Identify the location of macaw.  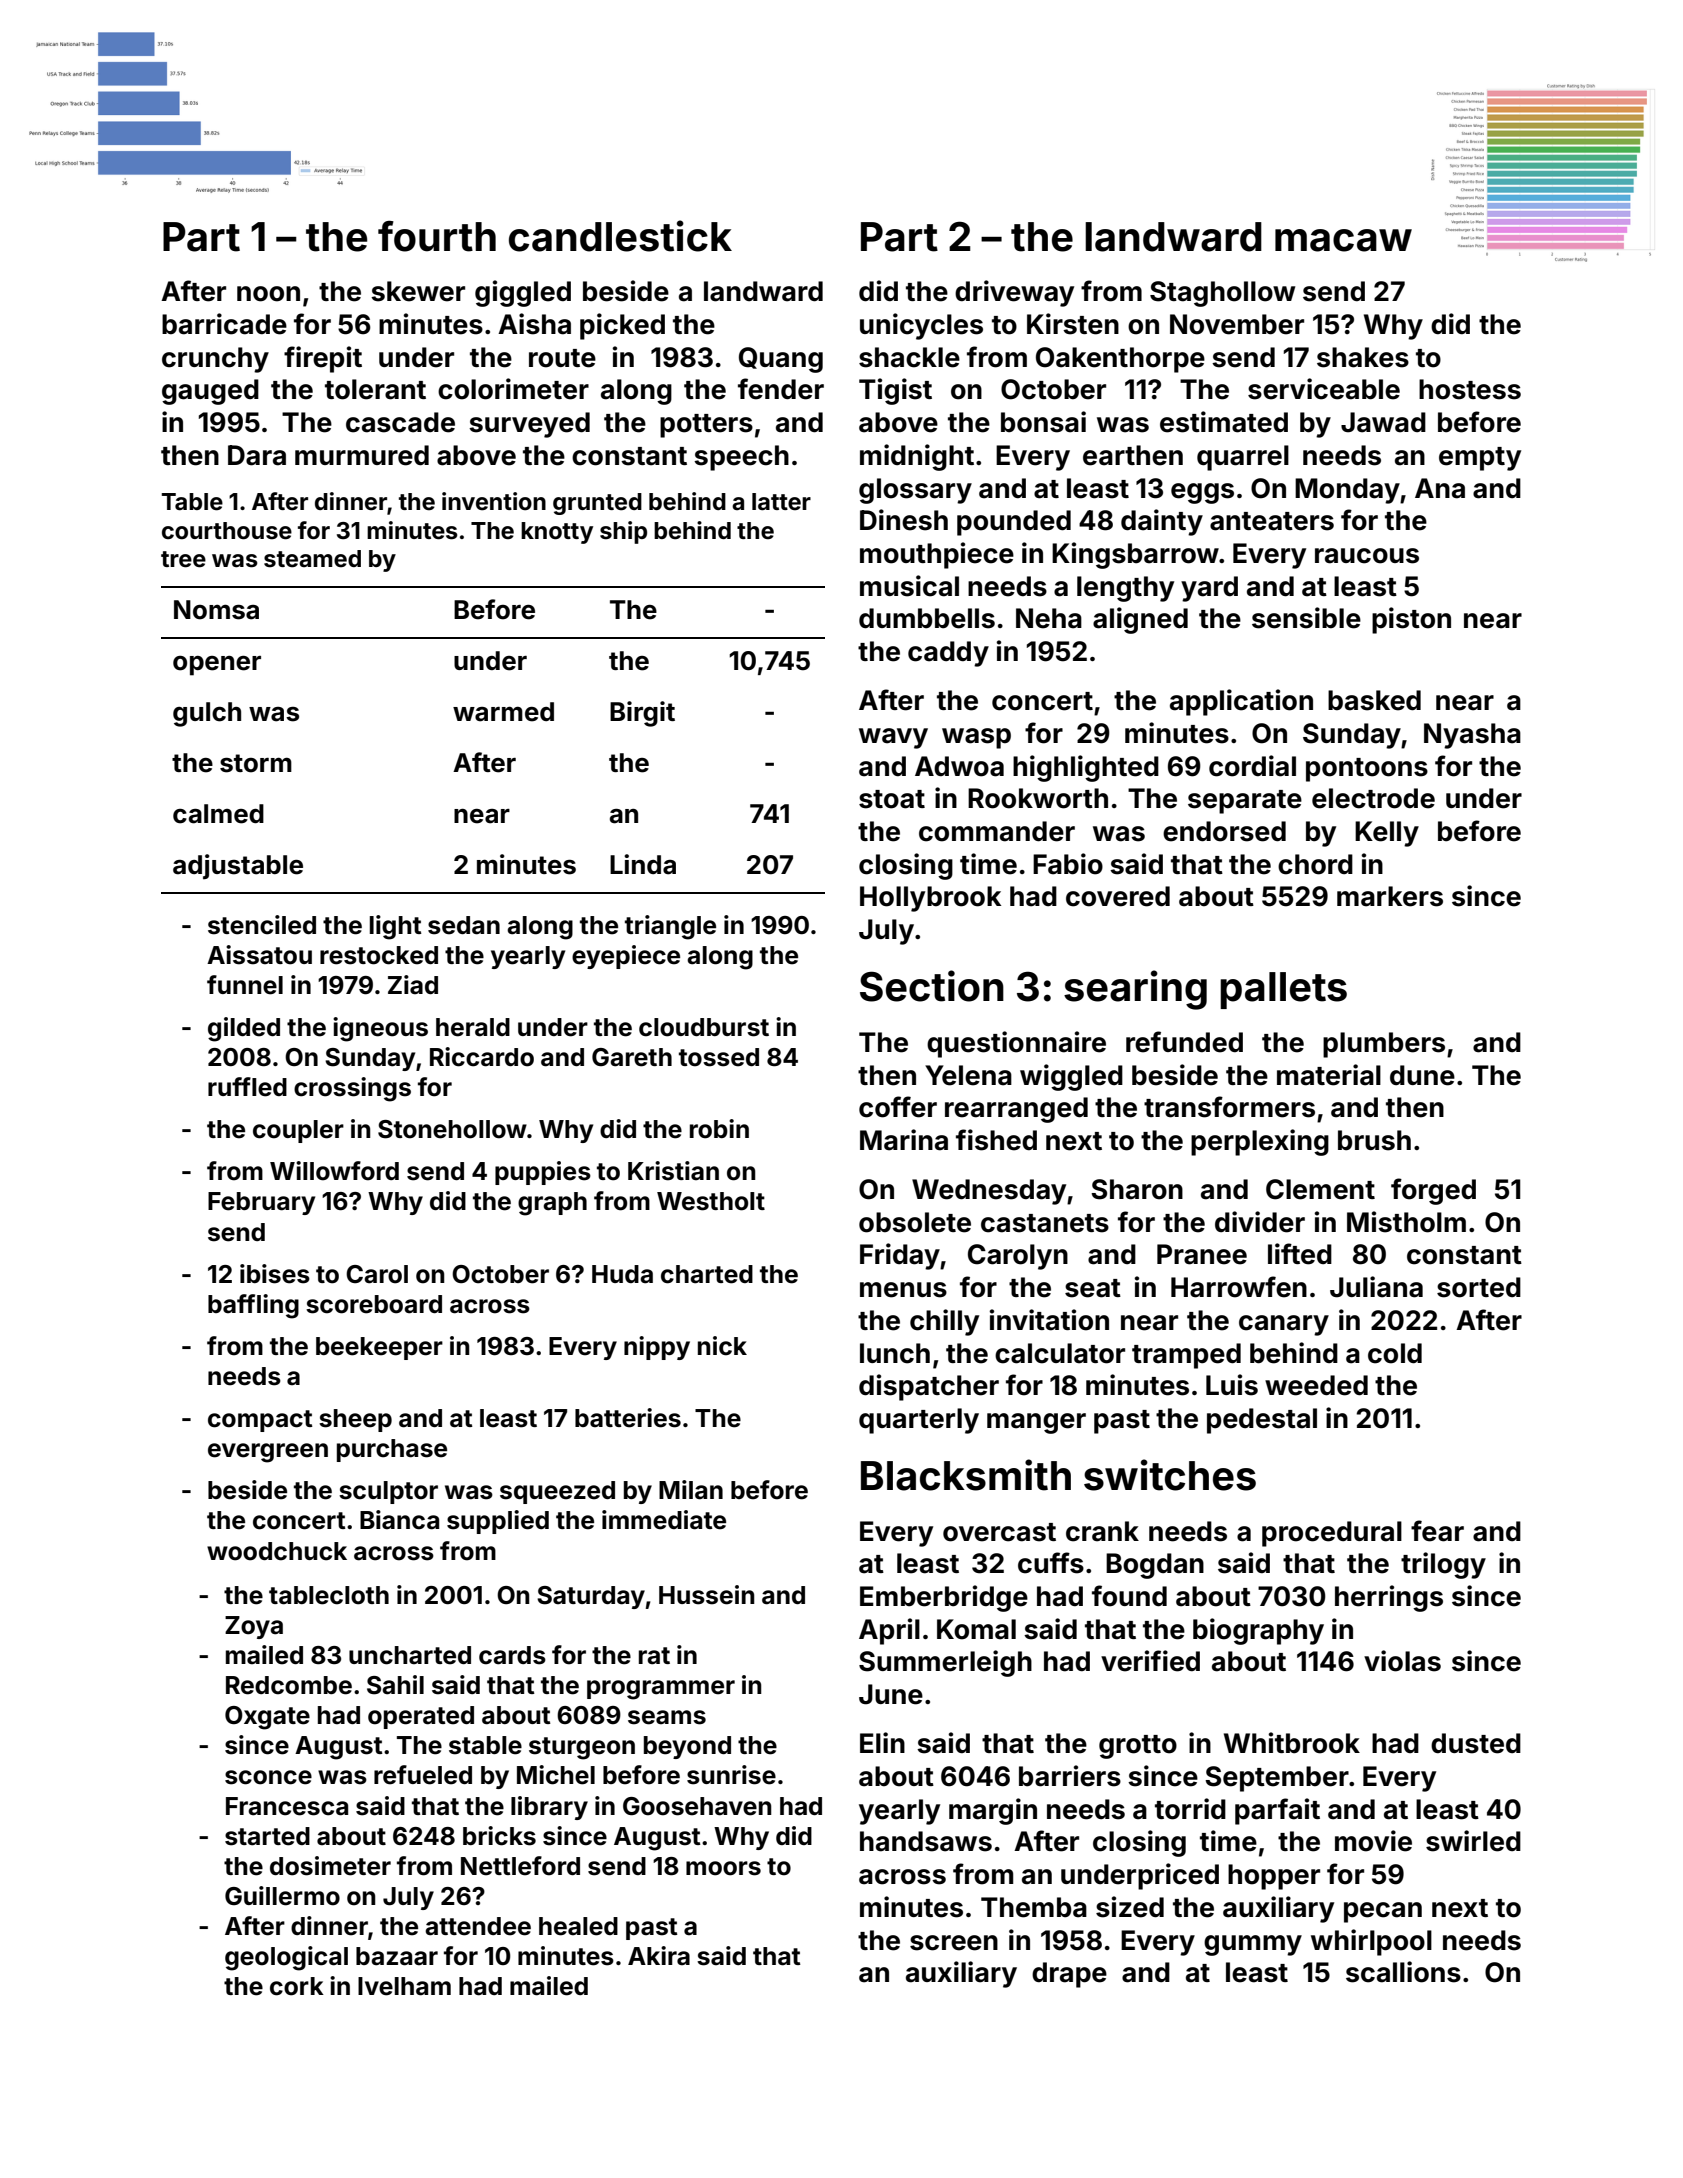
(1343, 240).
